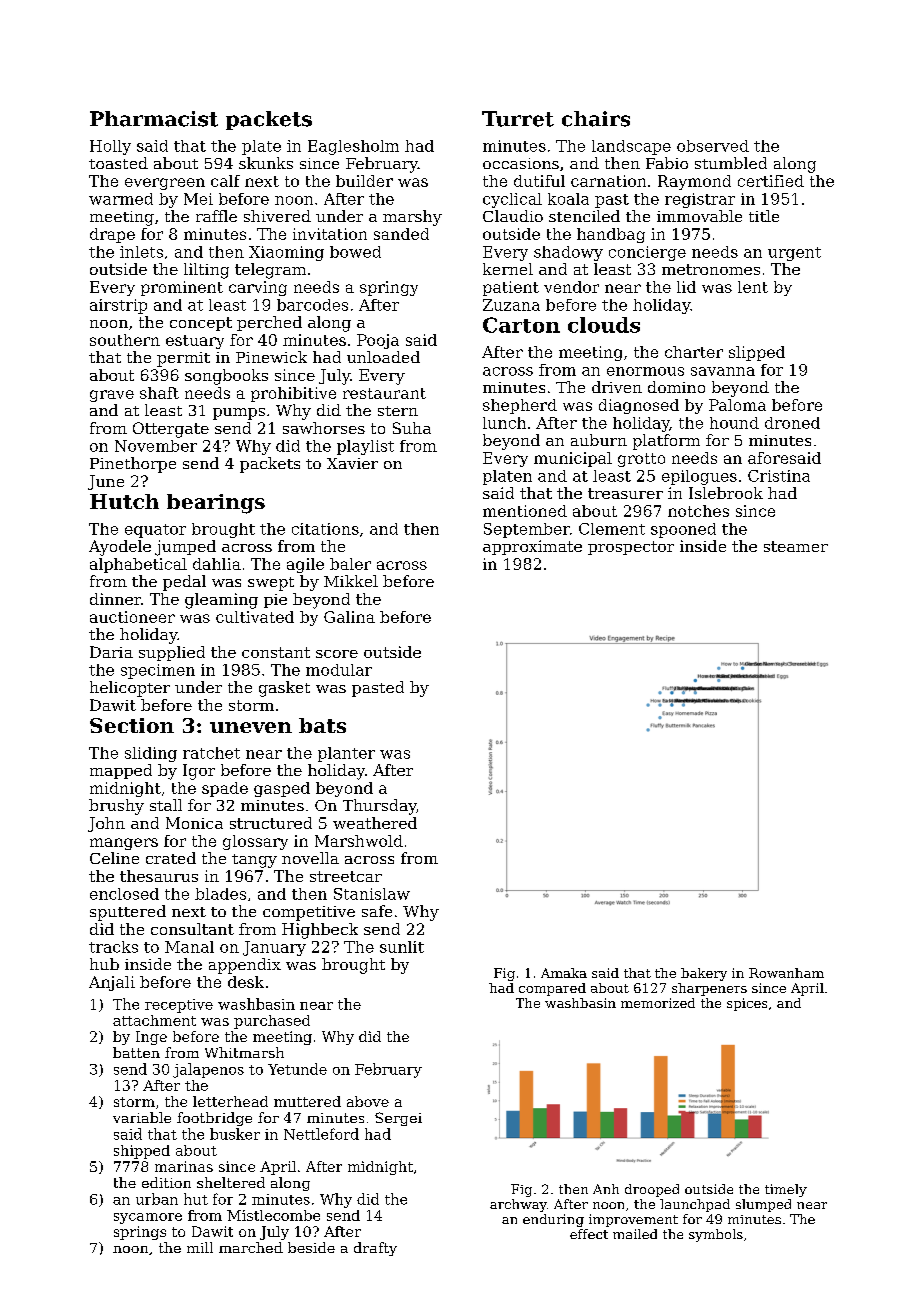 The image size is (924, 1314). Describe the element at coordinates (110, 147) in the screenshot. I see `Holly` at that location.
